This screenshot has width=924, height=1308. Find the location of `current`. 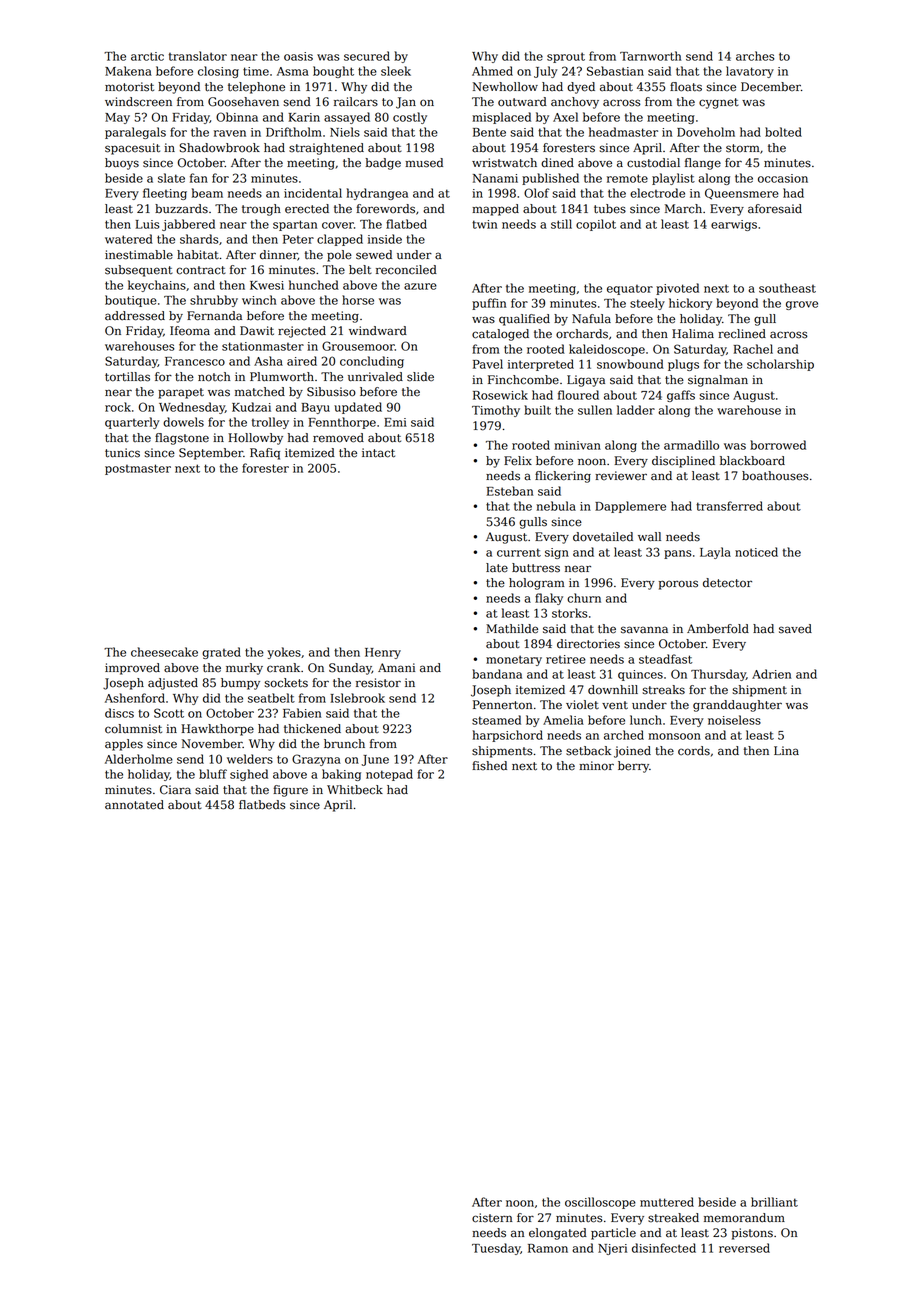

current is located at coordinates (519, 552).
